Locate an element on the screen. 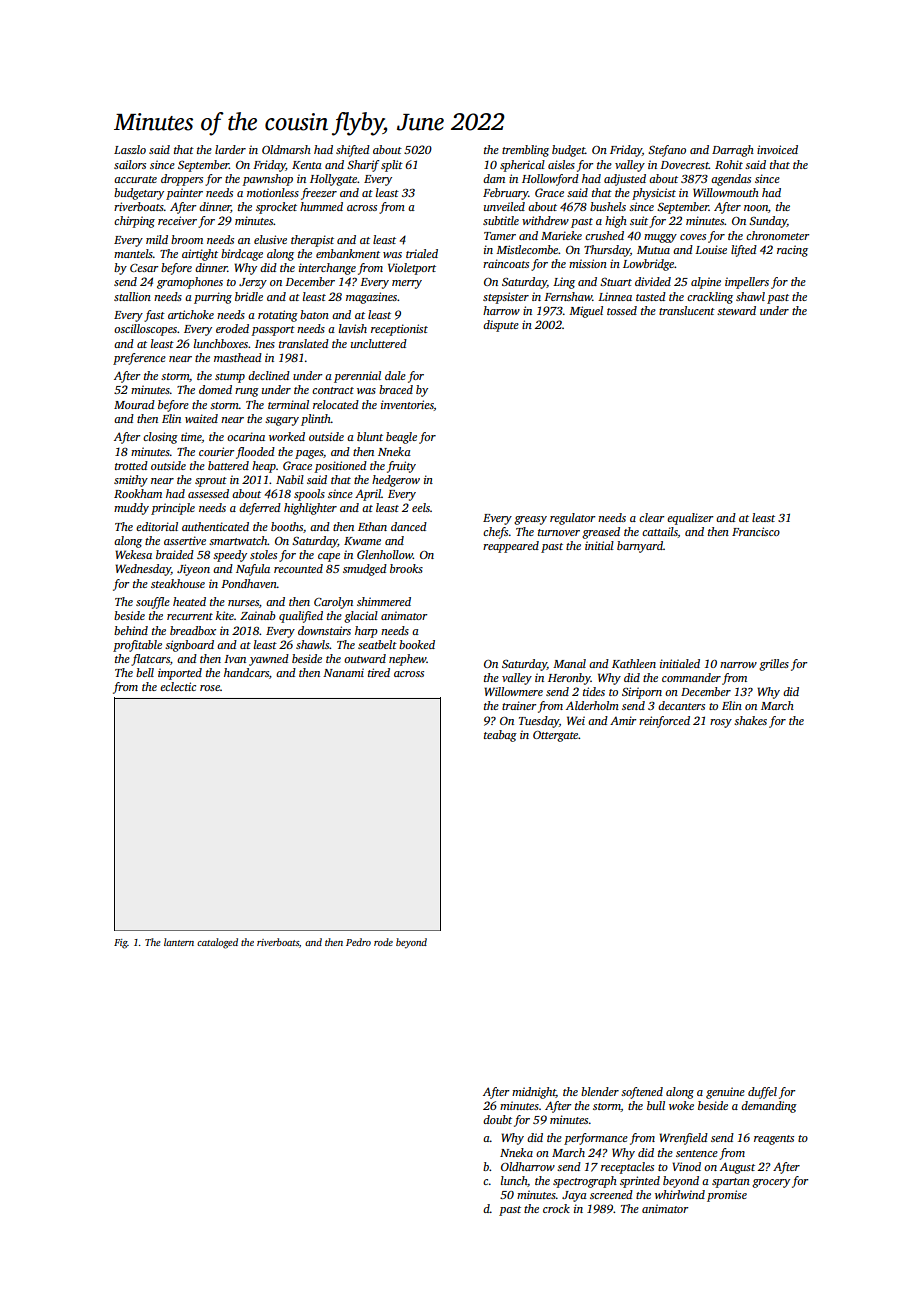  blender is located at coordinates (600, 1091).
